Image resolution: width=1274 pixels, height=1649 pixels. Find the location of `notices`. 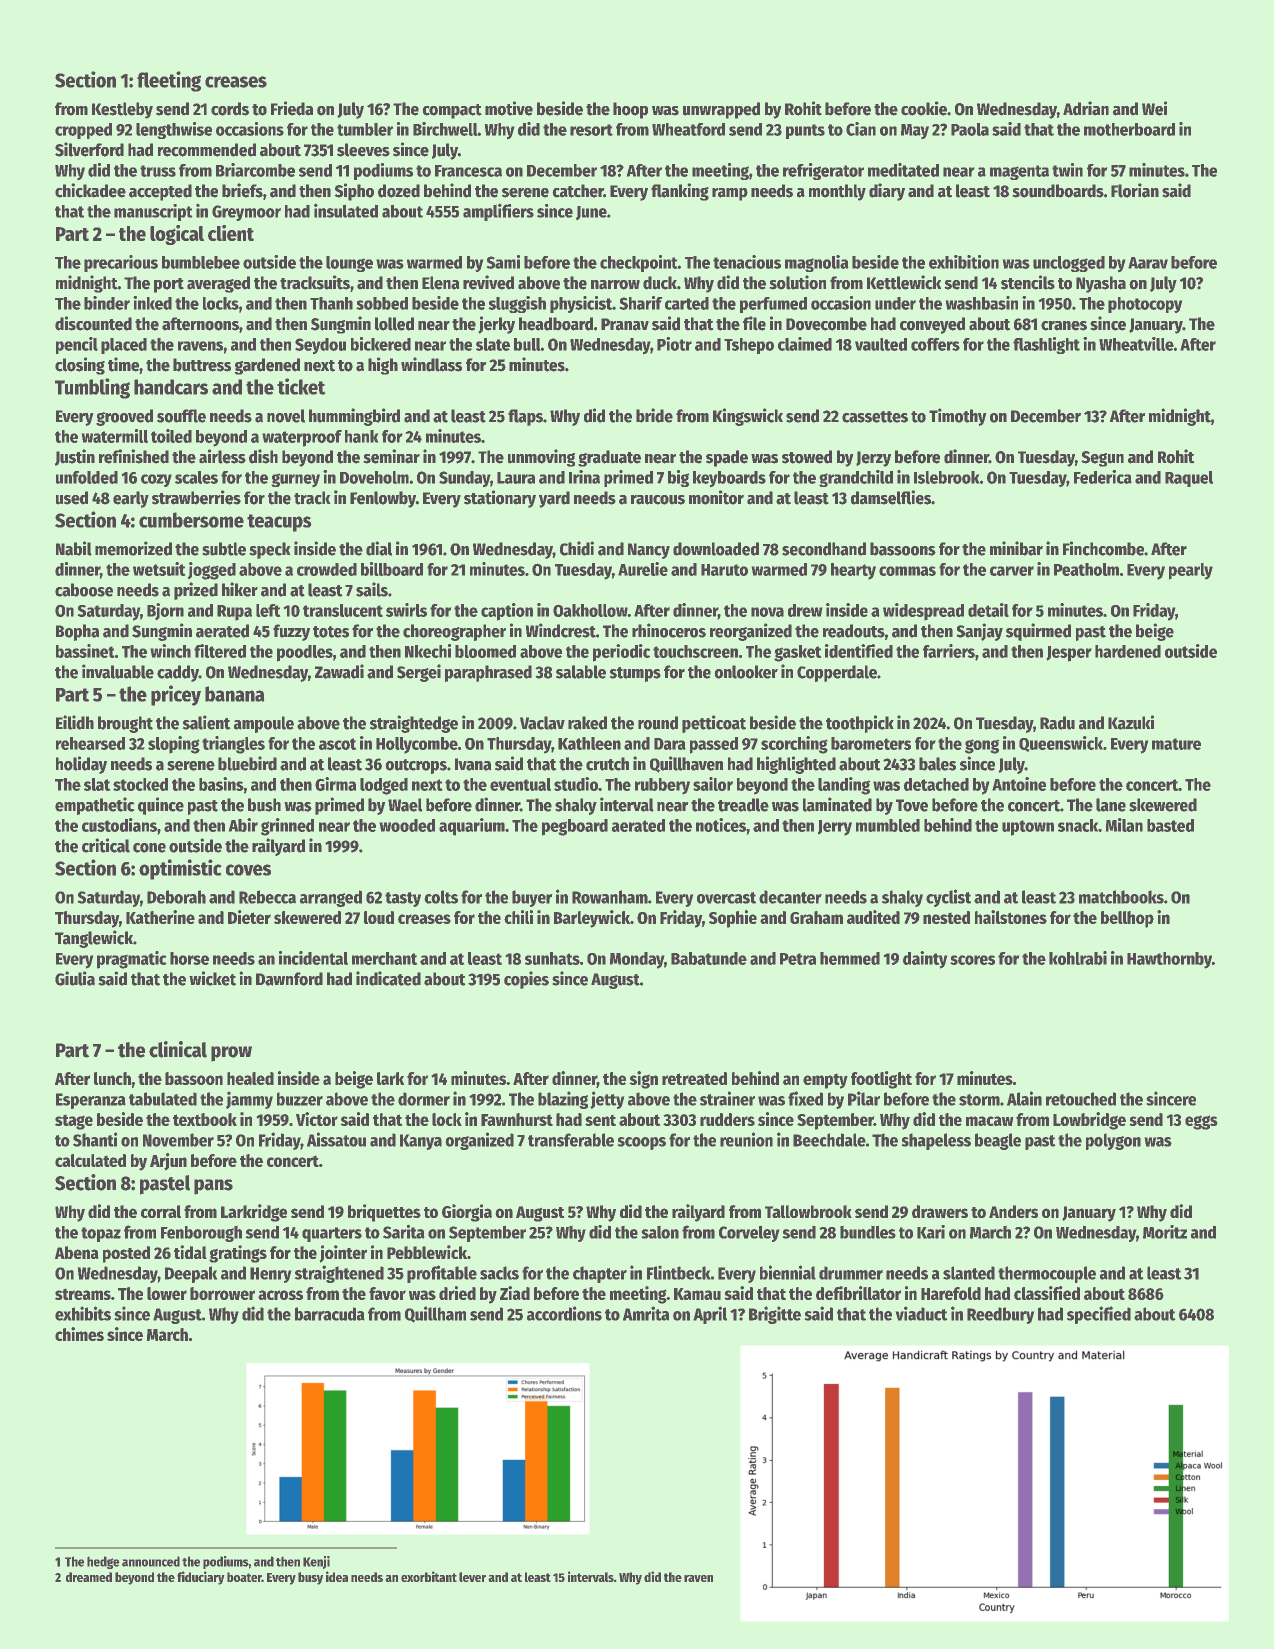

notices is located at coordinates (721, 825).
